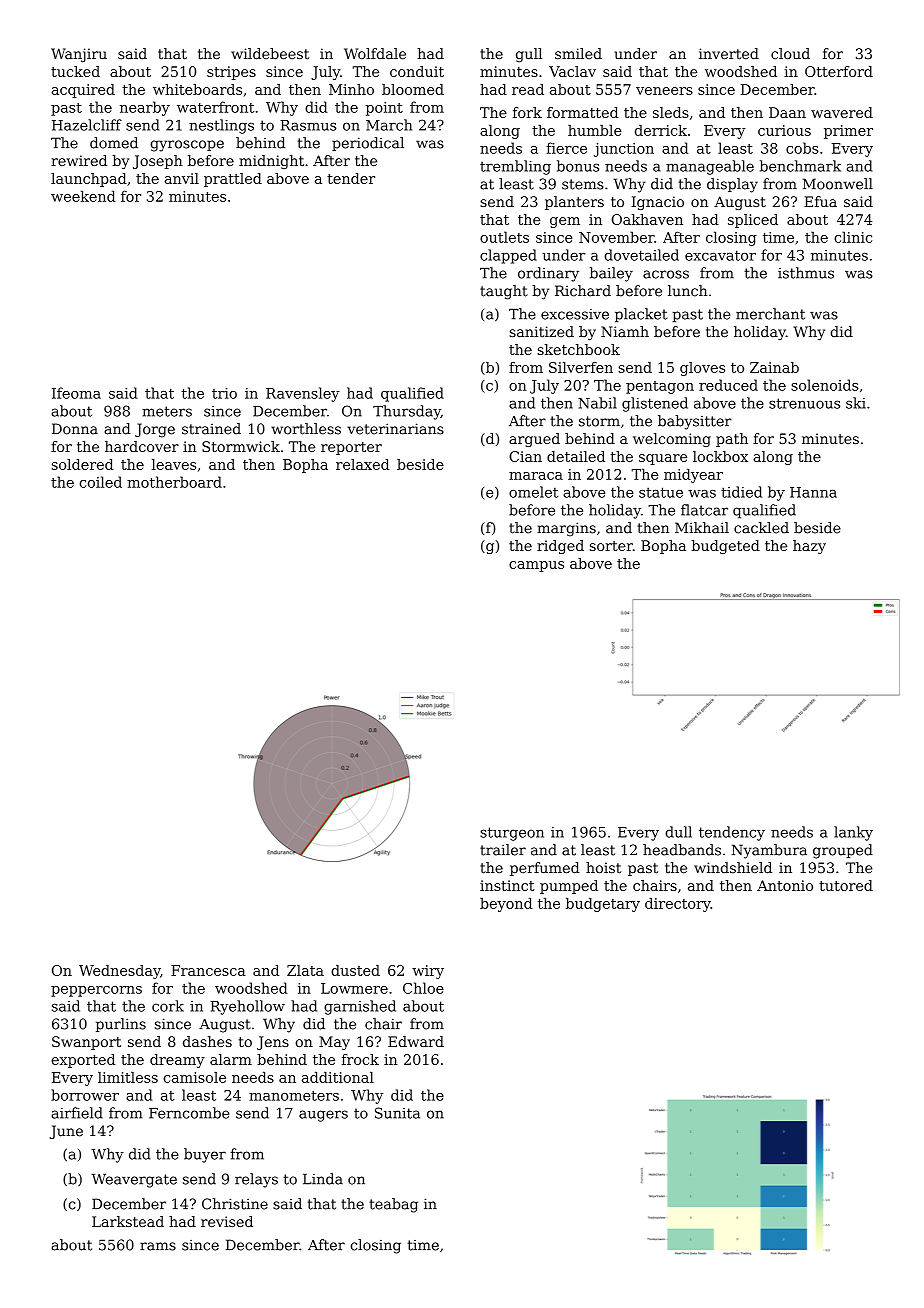 This page has width=924, height=1308. I want to click on dovetailed, so click(641, 255).
